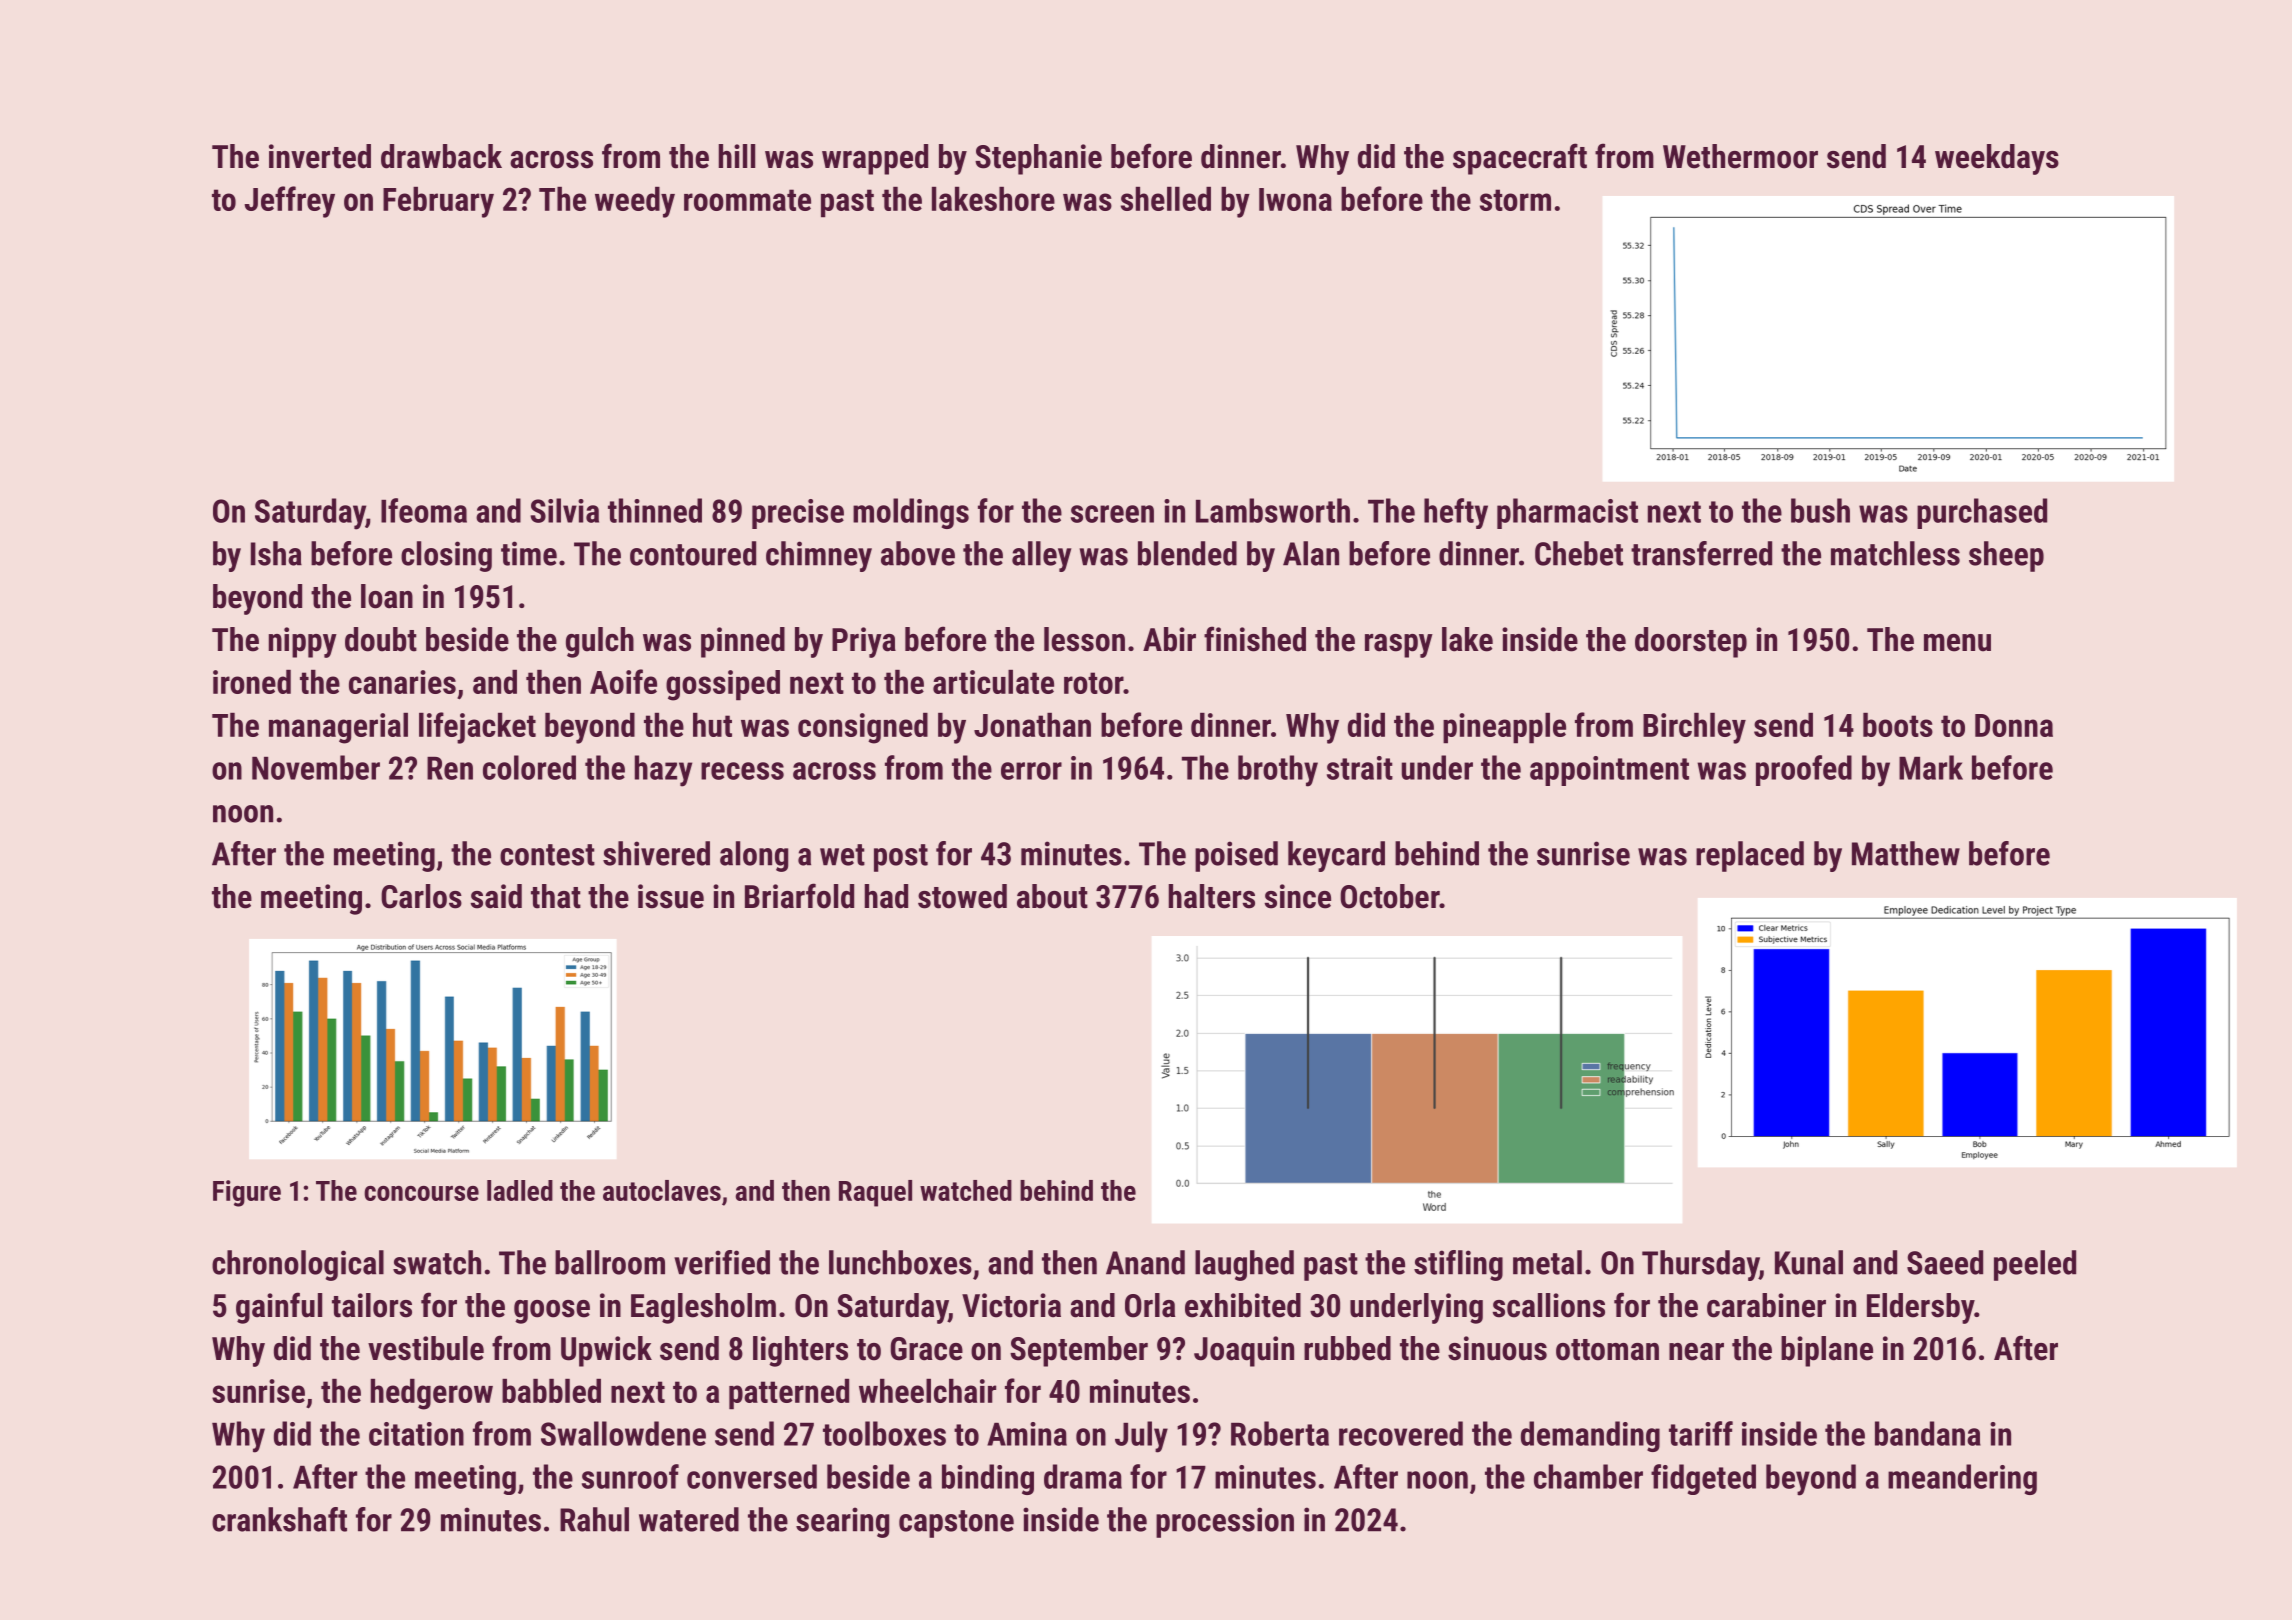 The image size is (2292, 1620). What do you see at coordinates (1906, 853) in the screenshot?
I see `Matthew` at bounding box center [1906, 853].
